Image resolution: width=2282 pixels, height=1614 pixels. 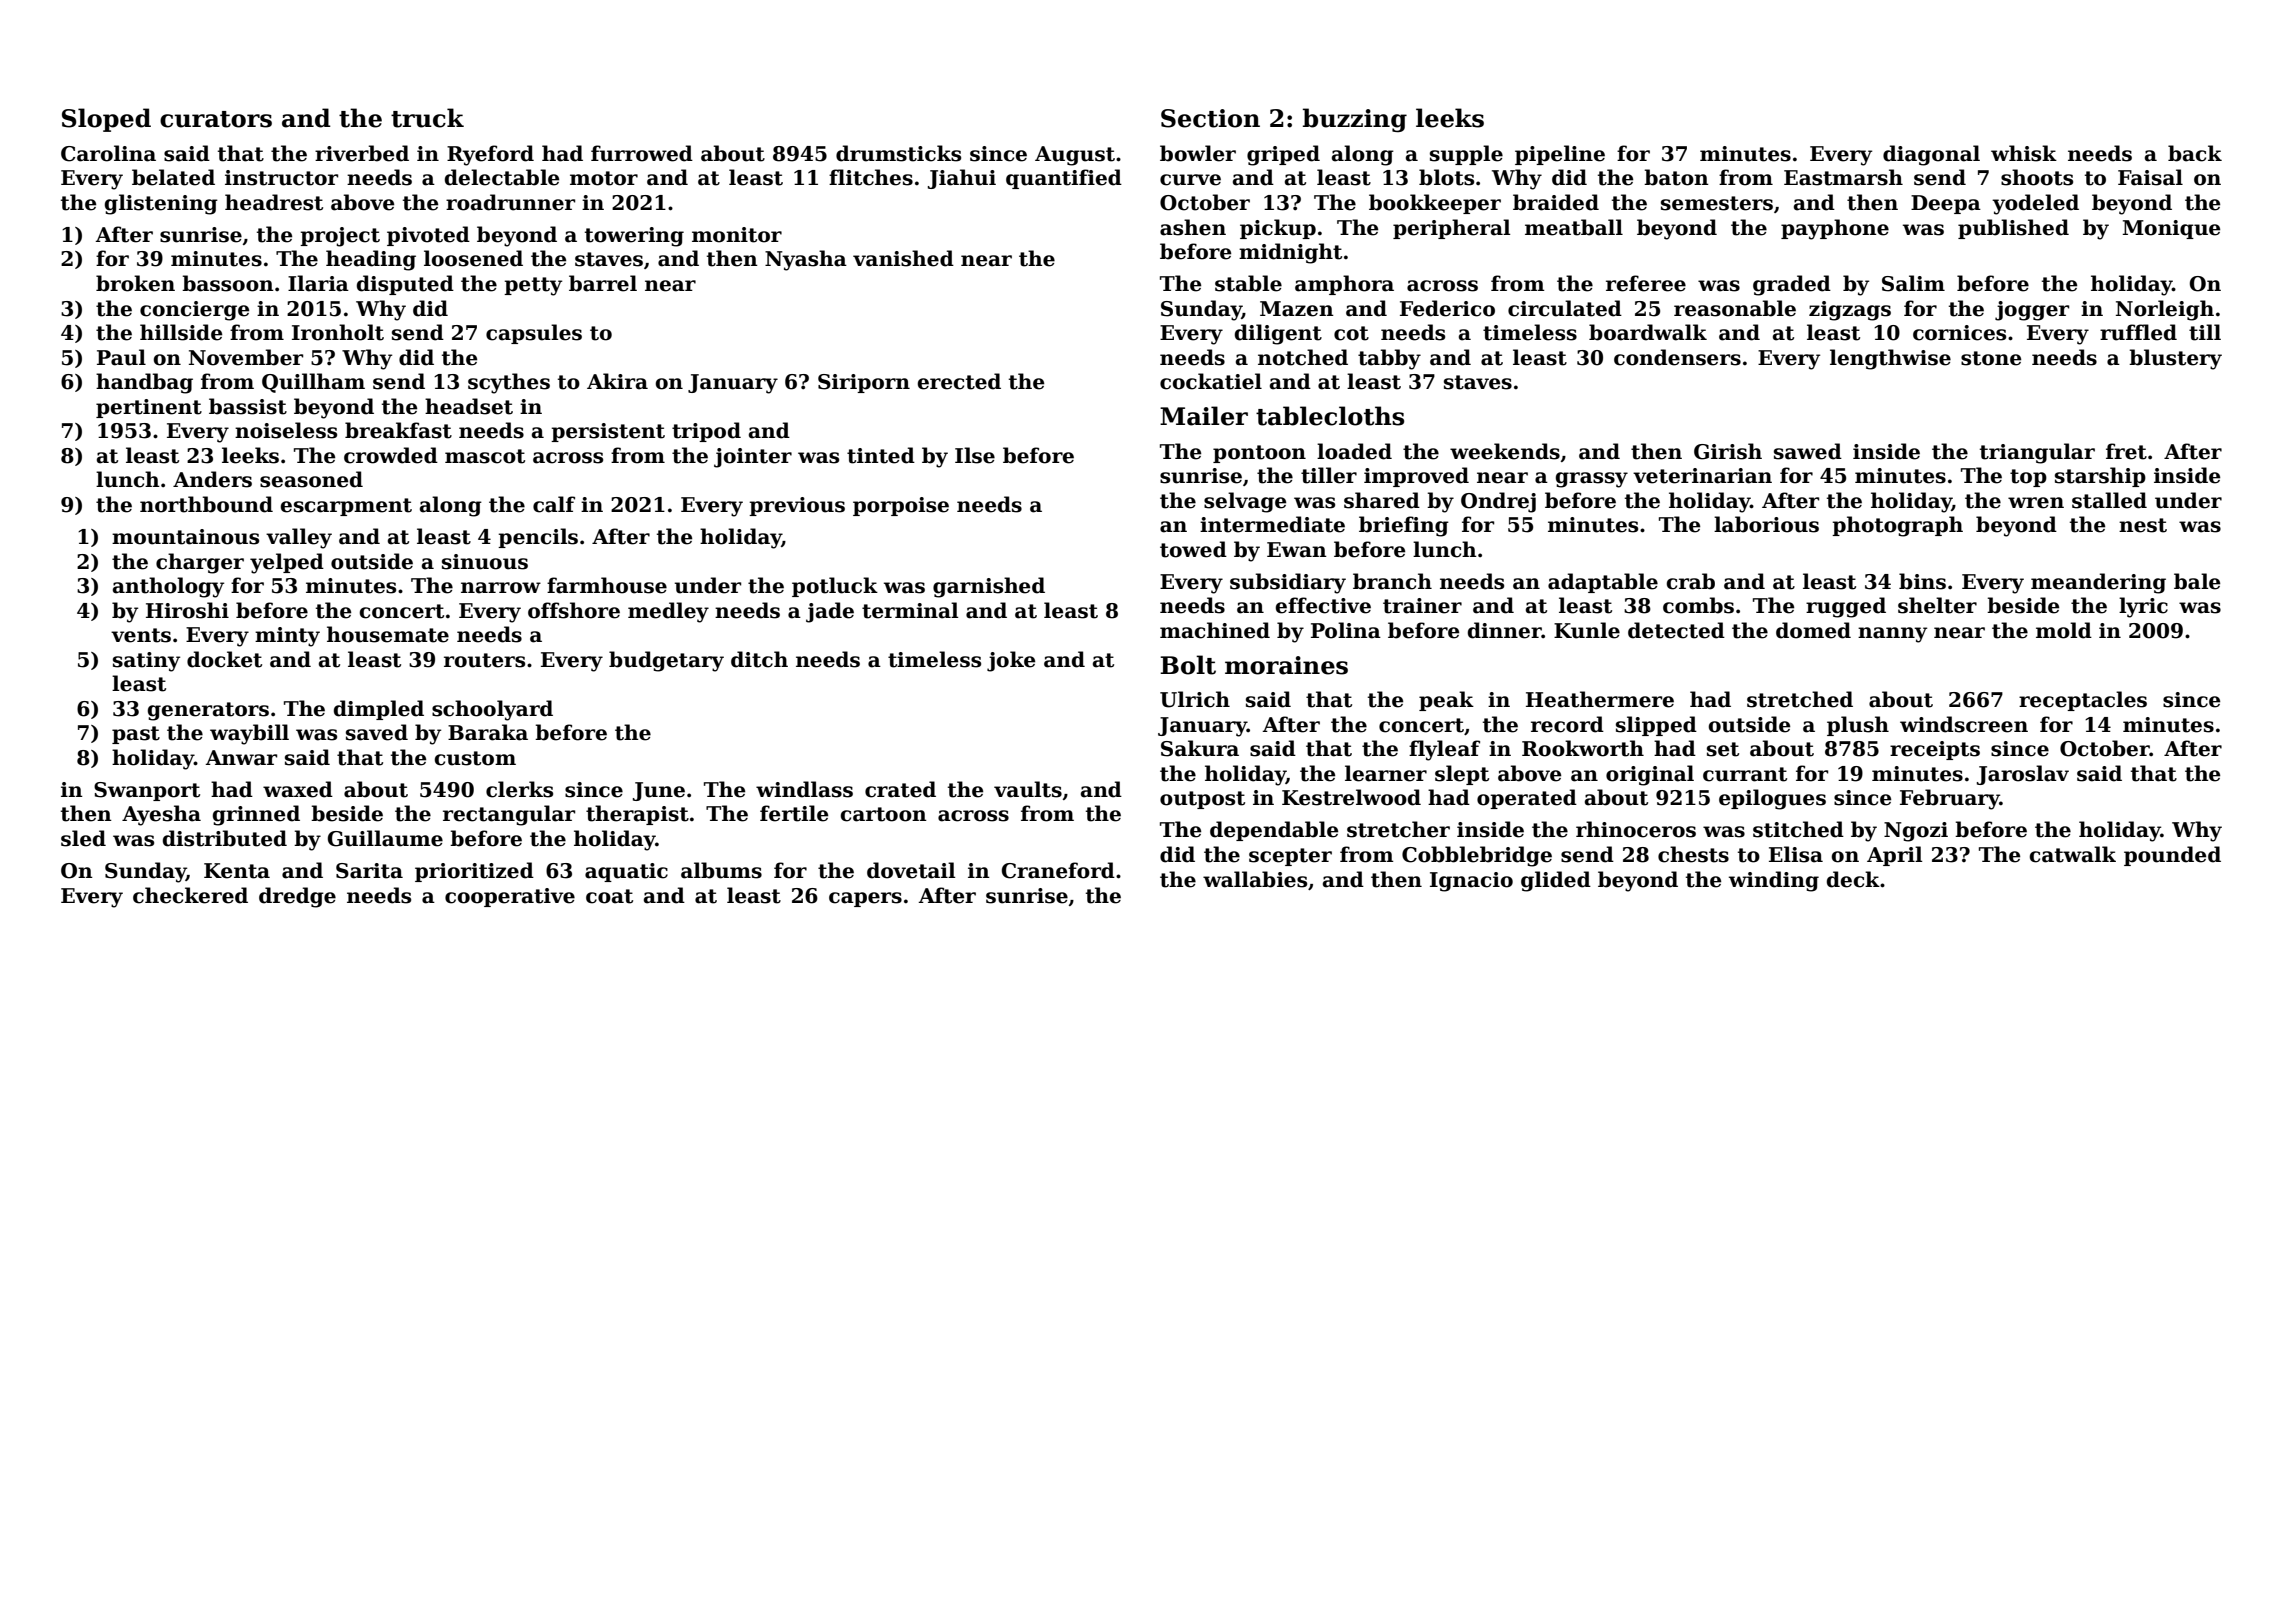 I want to click on headset, so click(x=469, y=406).
